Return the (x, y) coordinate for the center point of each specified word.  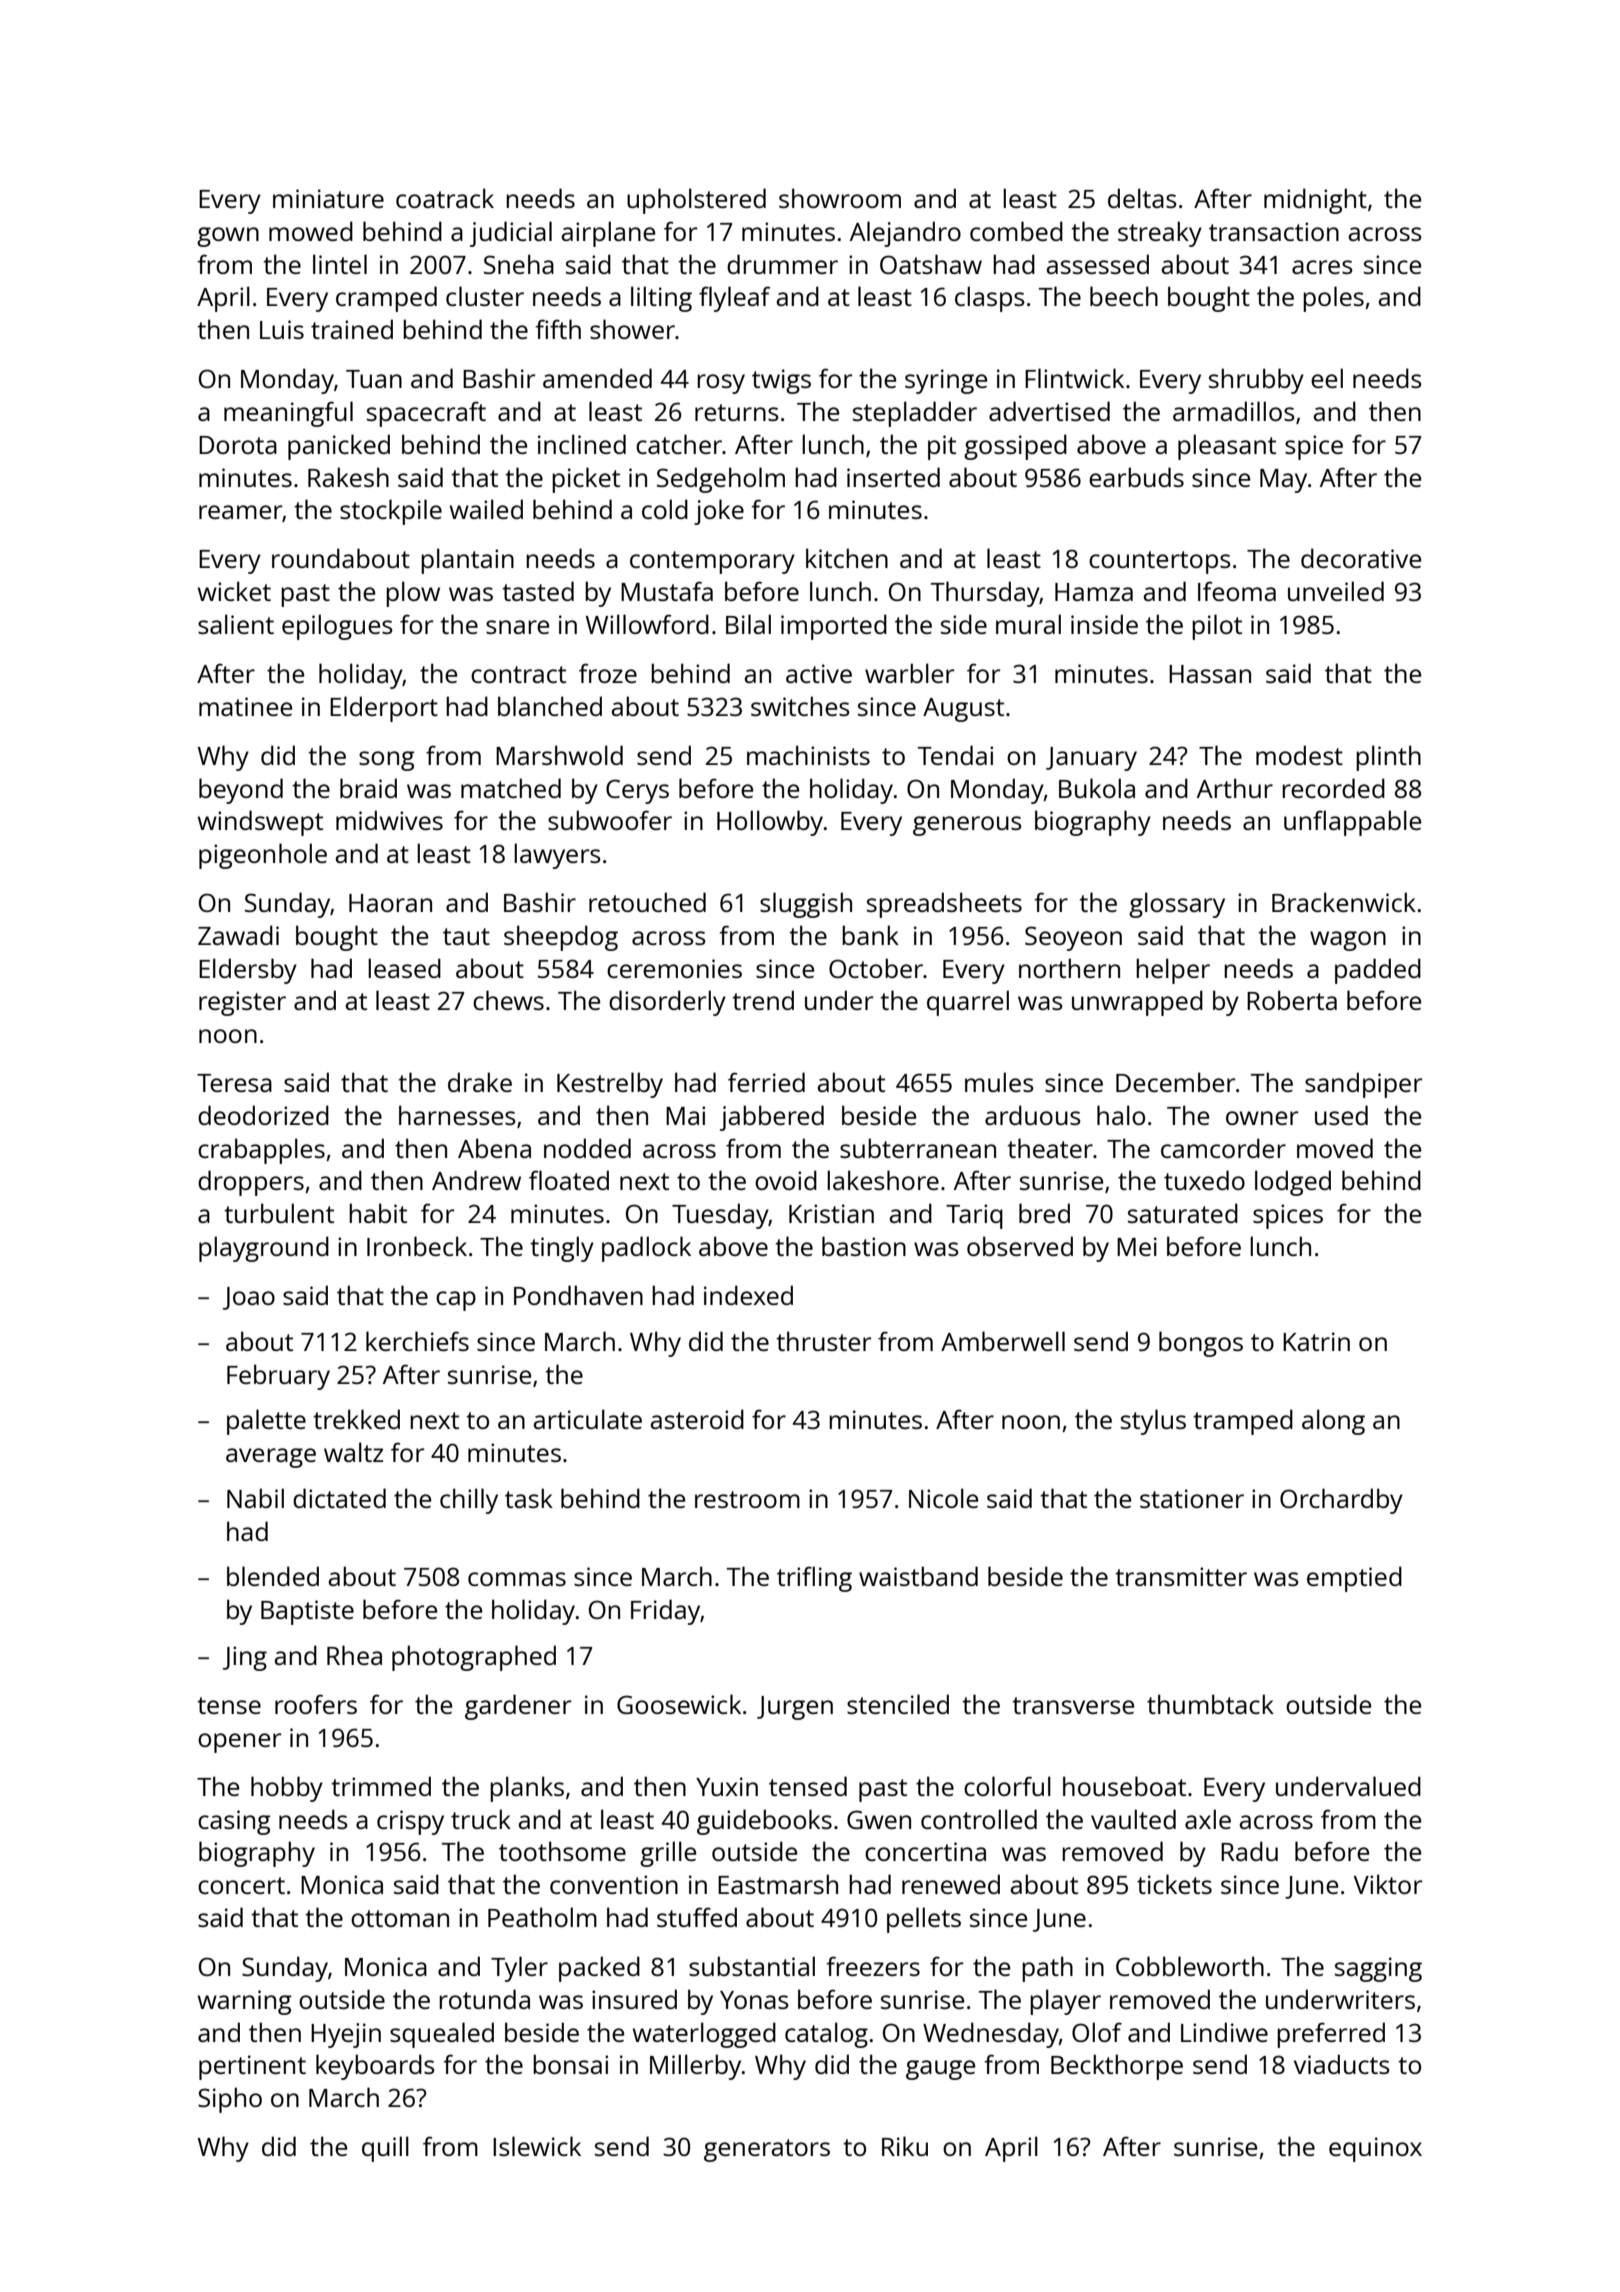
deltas (1142, 198)
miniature (328, 198)
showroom (840, 198)
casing (234, 1822)
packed (599, 1969)
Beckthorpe (1117, 2067)
